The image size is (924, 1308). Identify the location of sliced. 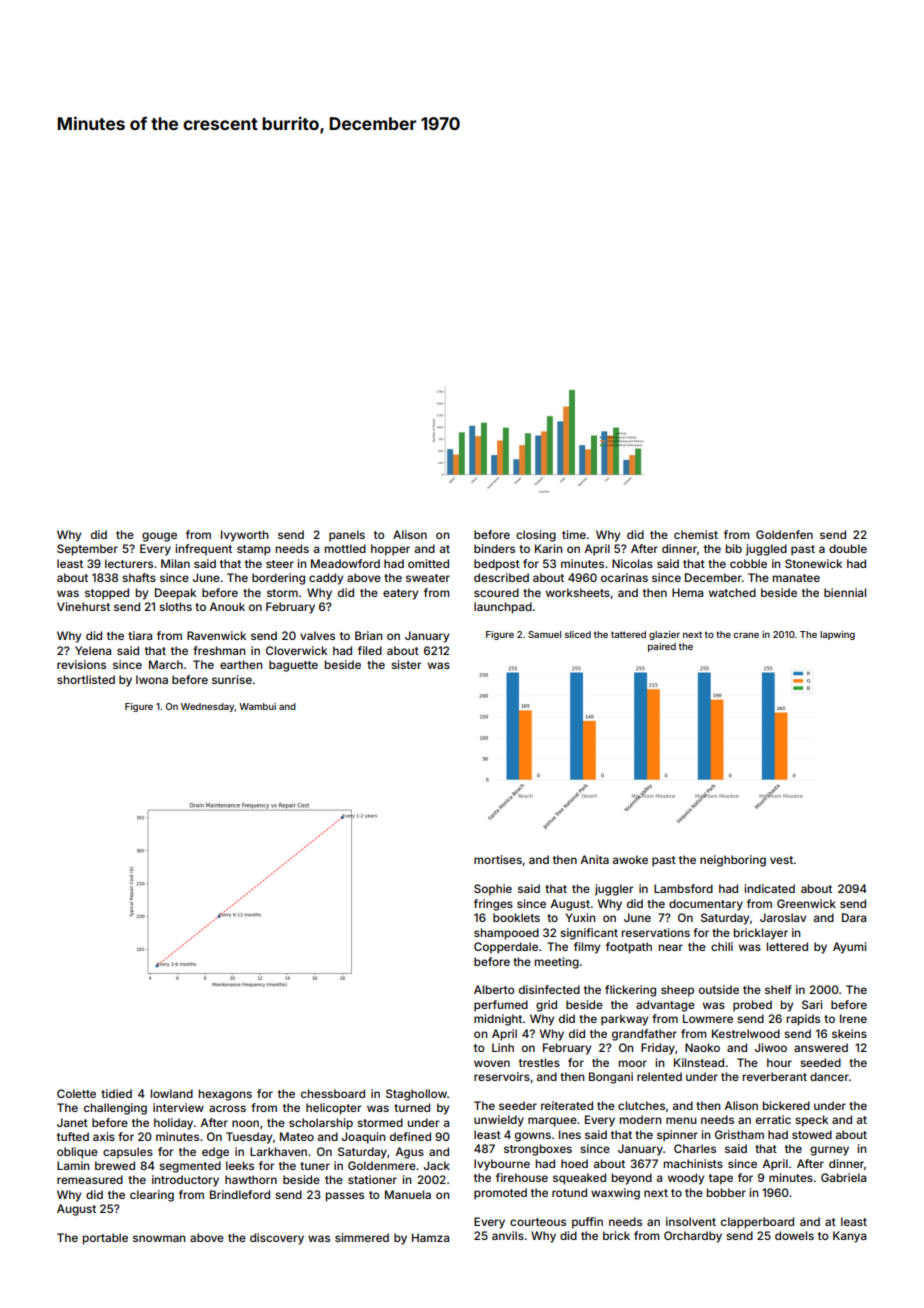
(578, 634).
